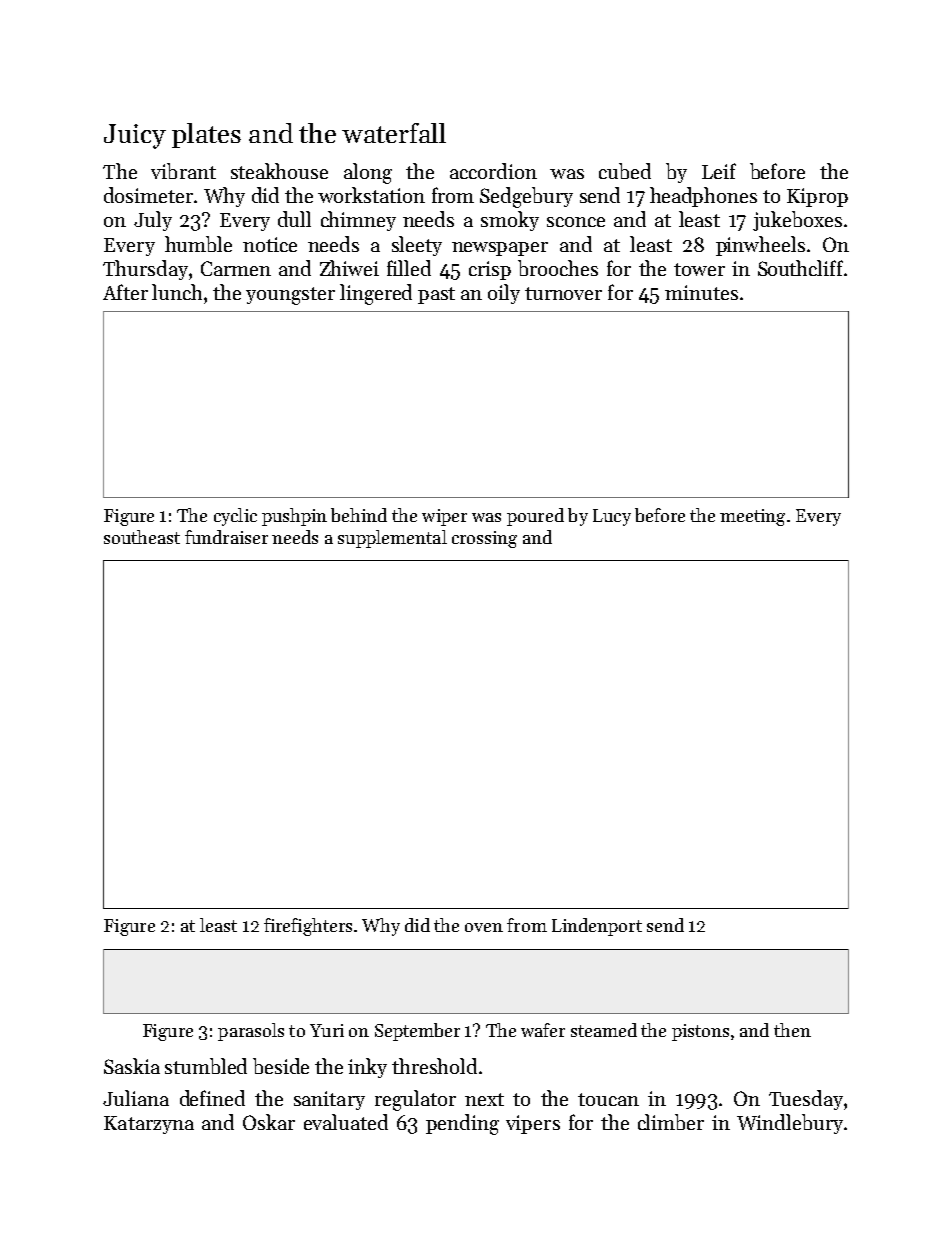 The width and height of the image is (952, 1233). I want to click on southeast, so click(142, 537).
